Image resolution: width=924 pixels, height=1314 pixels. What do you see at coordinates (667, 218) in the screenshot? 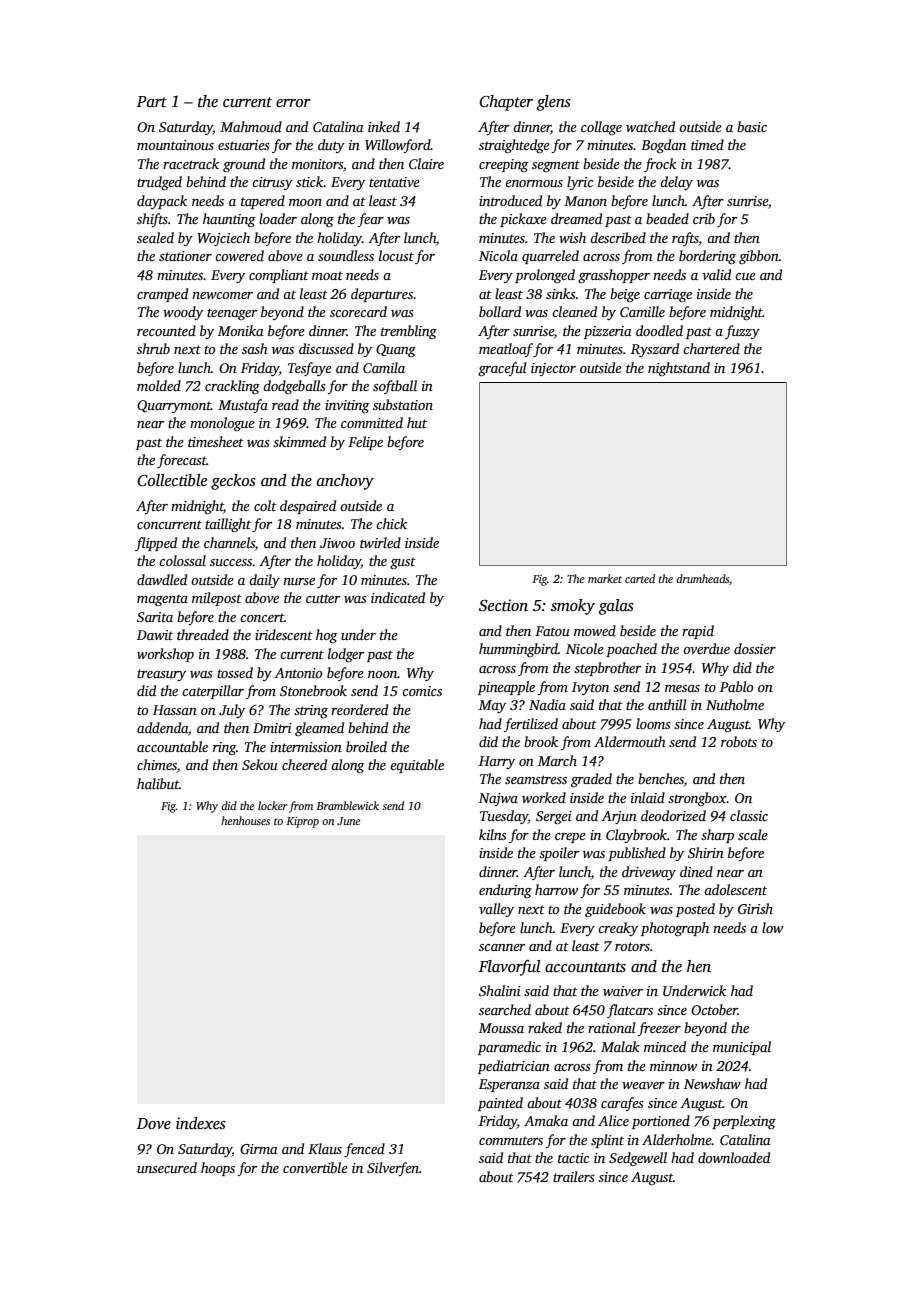
I see `beaded` at bounding box center [667, 218].
